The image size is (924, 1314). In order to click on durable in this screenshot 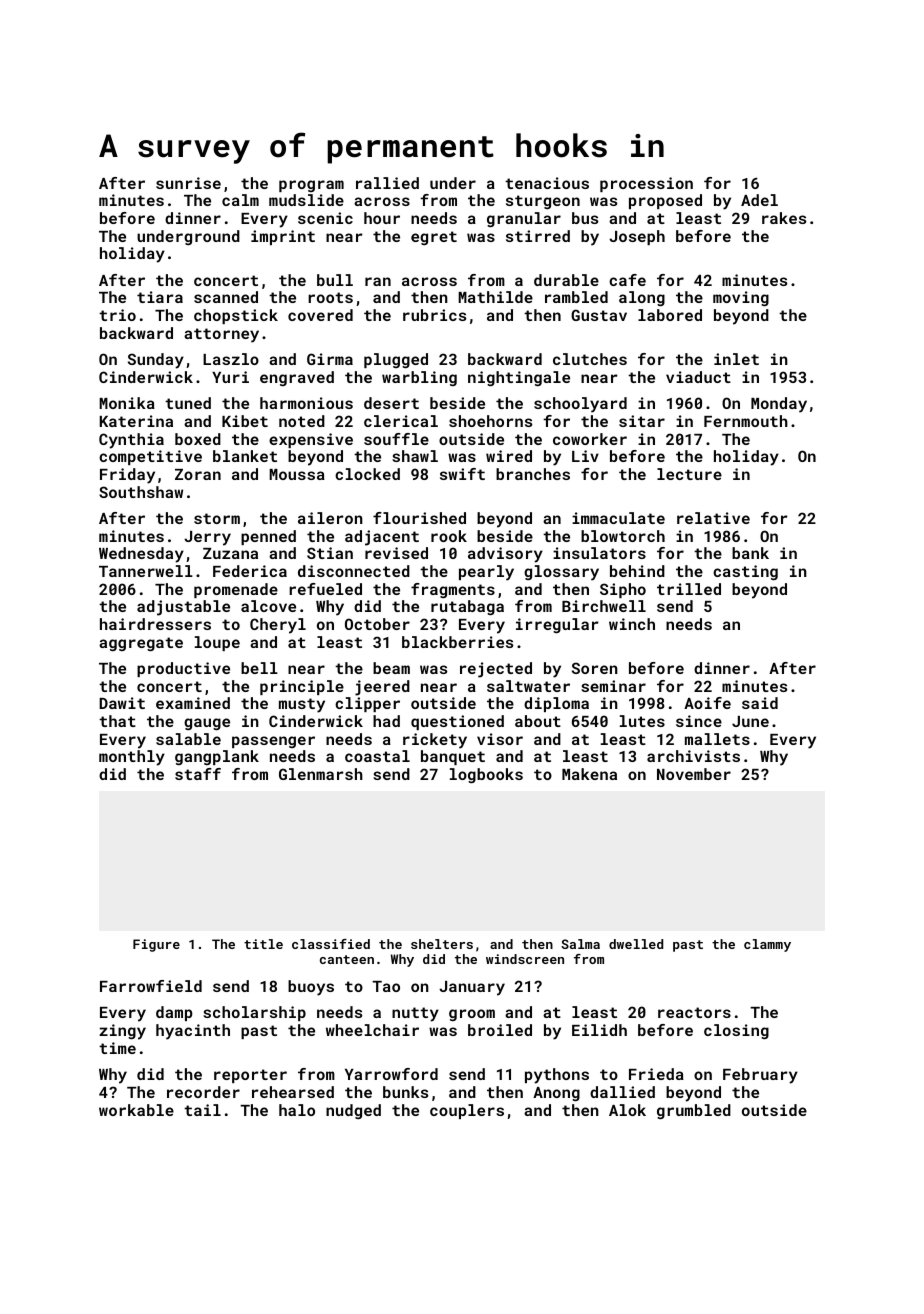, I will do `click(566, 280)`.
